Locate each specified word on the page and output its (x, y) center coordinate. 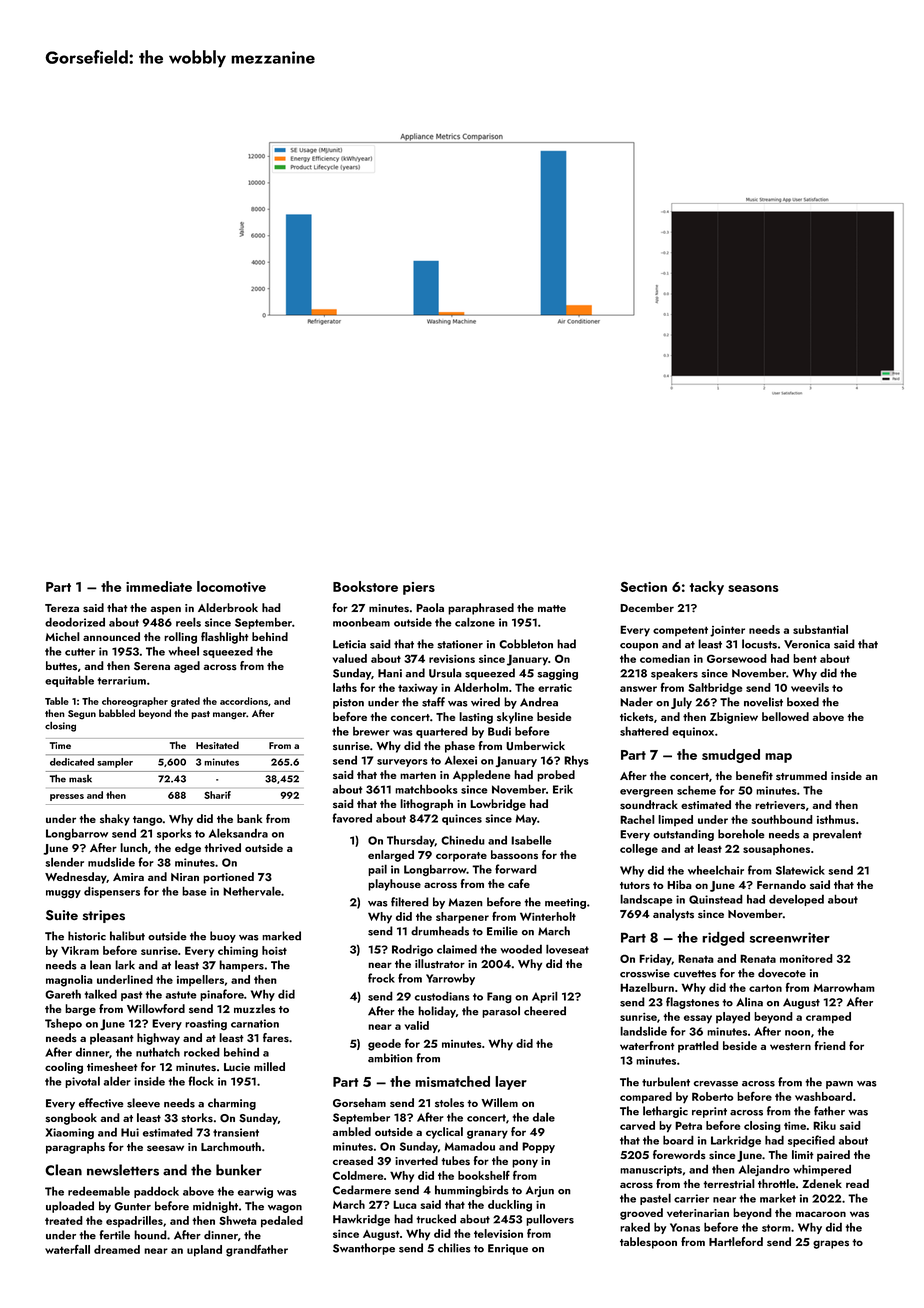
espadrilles (134, 1221)
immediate (159, 586)
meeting (565, 903)
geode (384, 1045)
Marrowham (844, 987)
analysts (673, 915)
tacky (706, 588)
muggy (63, 894)
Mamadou (470, 1146)
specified (811, 1141)
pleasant (112, 1039)
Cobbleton (526, 644)
